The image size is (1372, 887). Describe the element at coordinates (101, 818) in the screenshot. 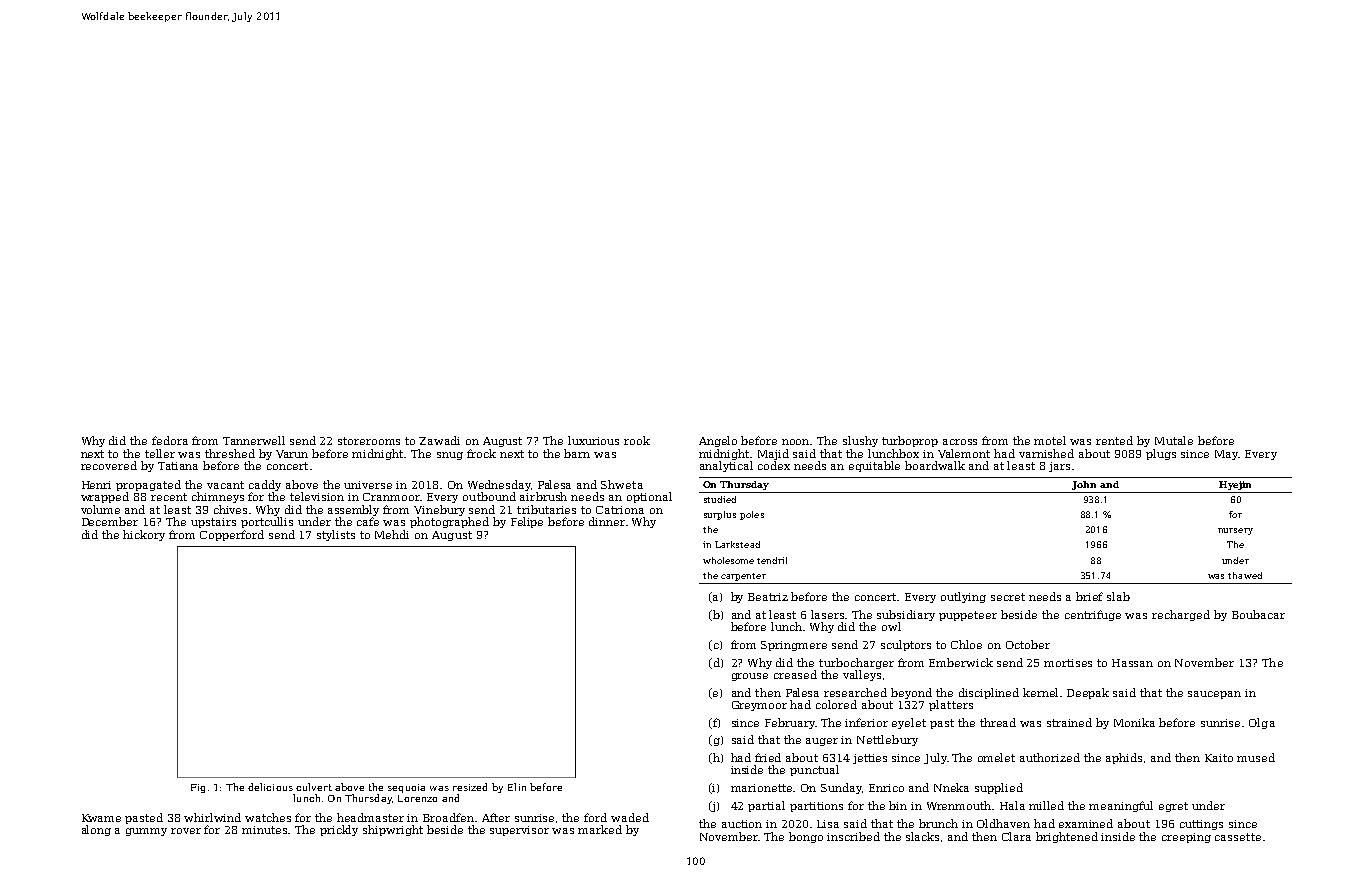

I see `Kwame` at that location.
